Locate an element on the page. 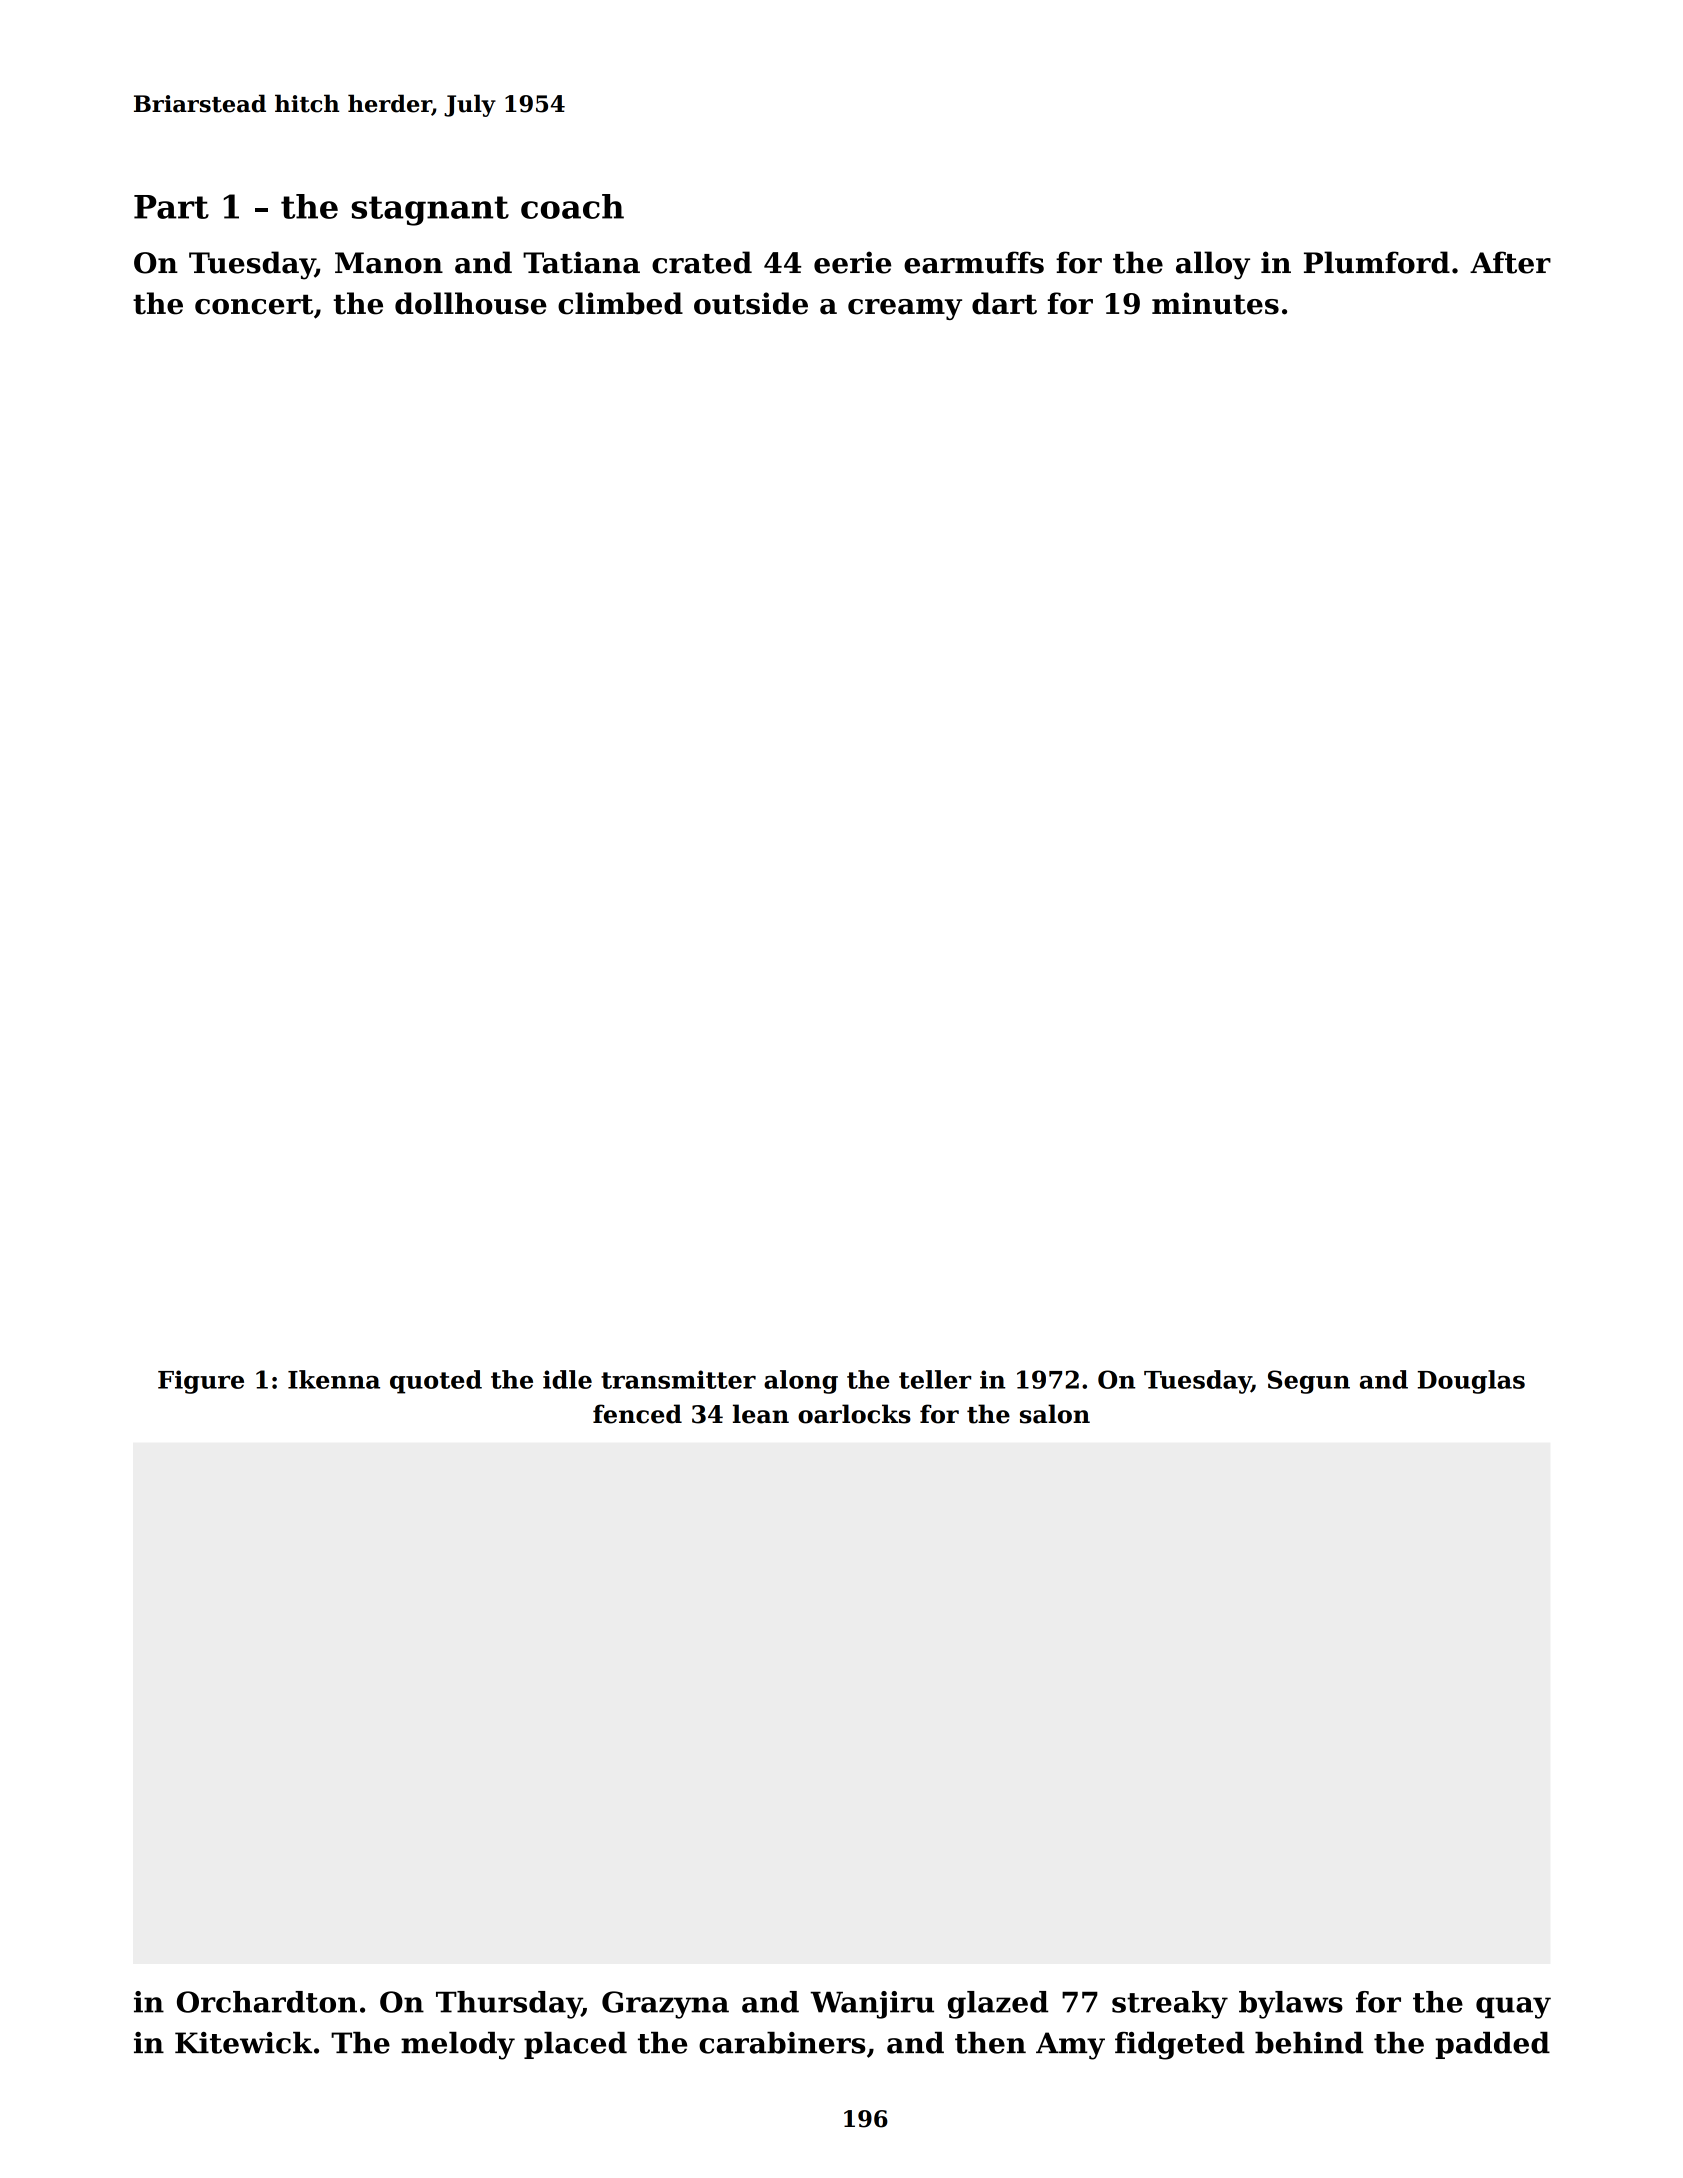  melody is located at coordinates (458, 2046).
